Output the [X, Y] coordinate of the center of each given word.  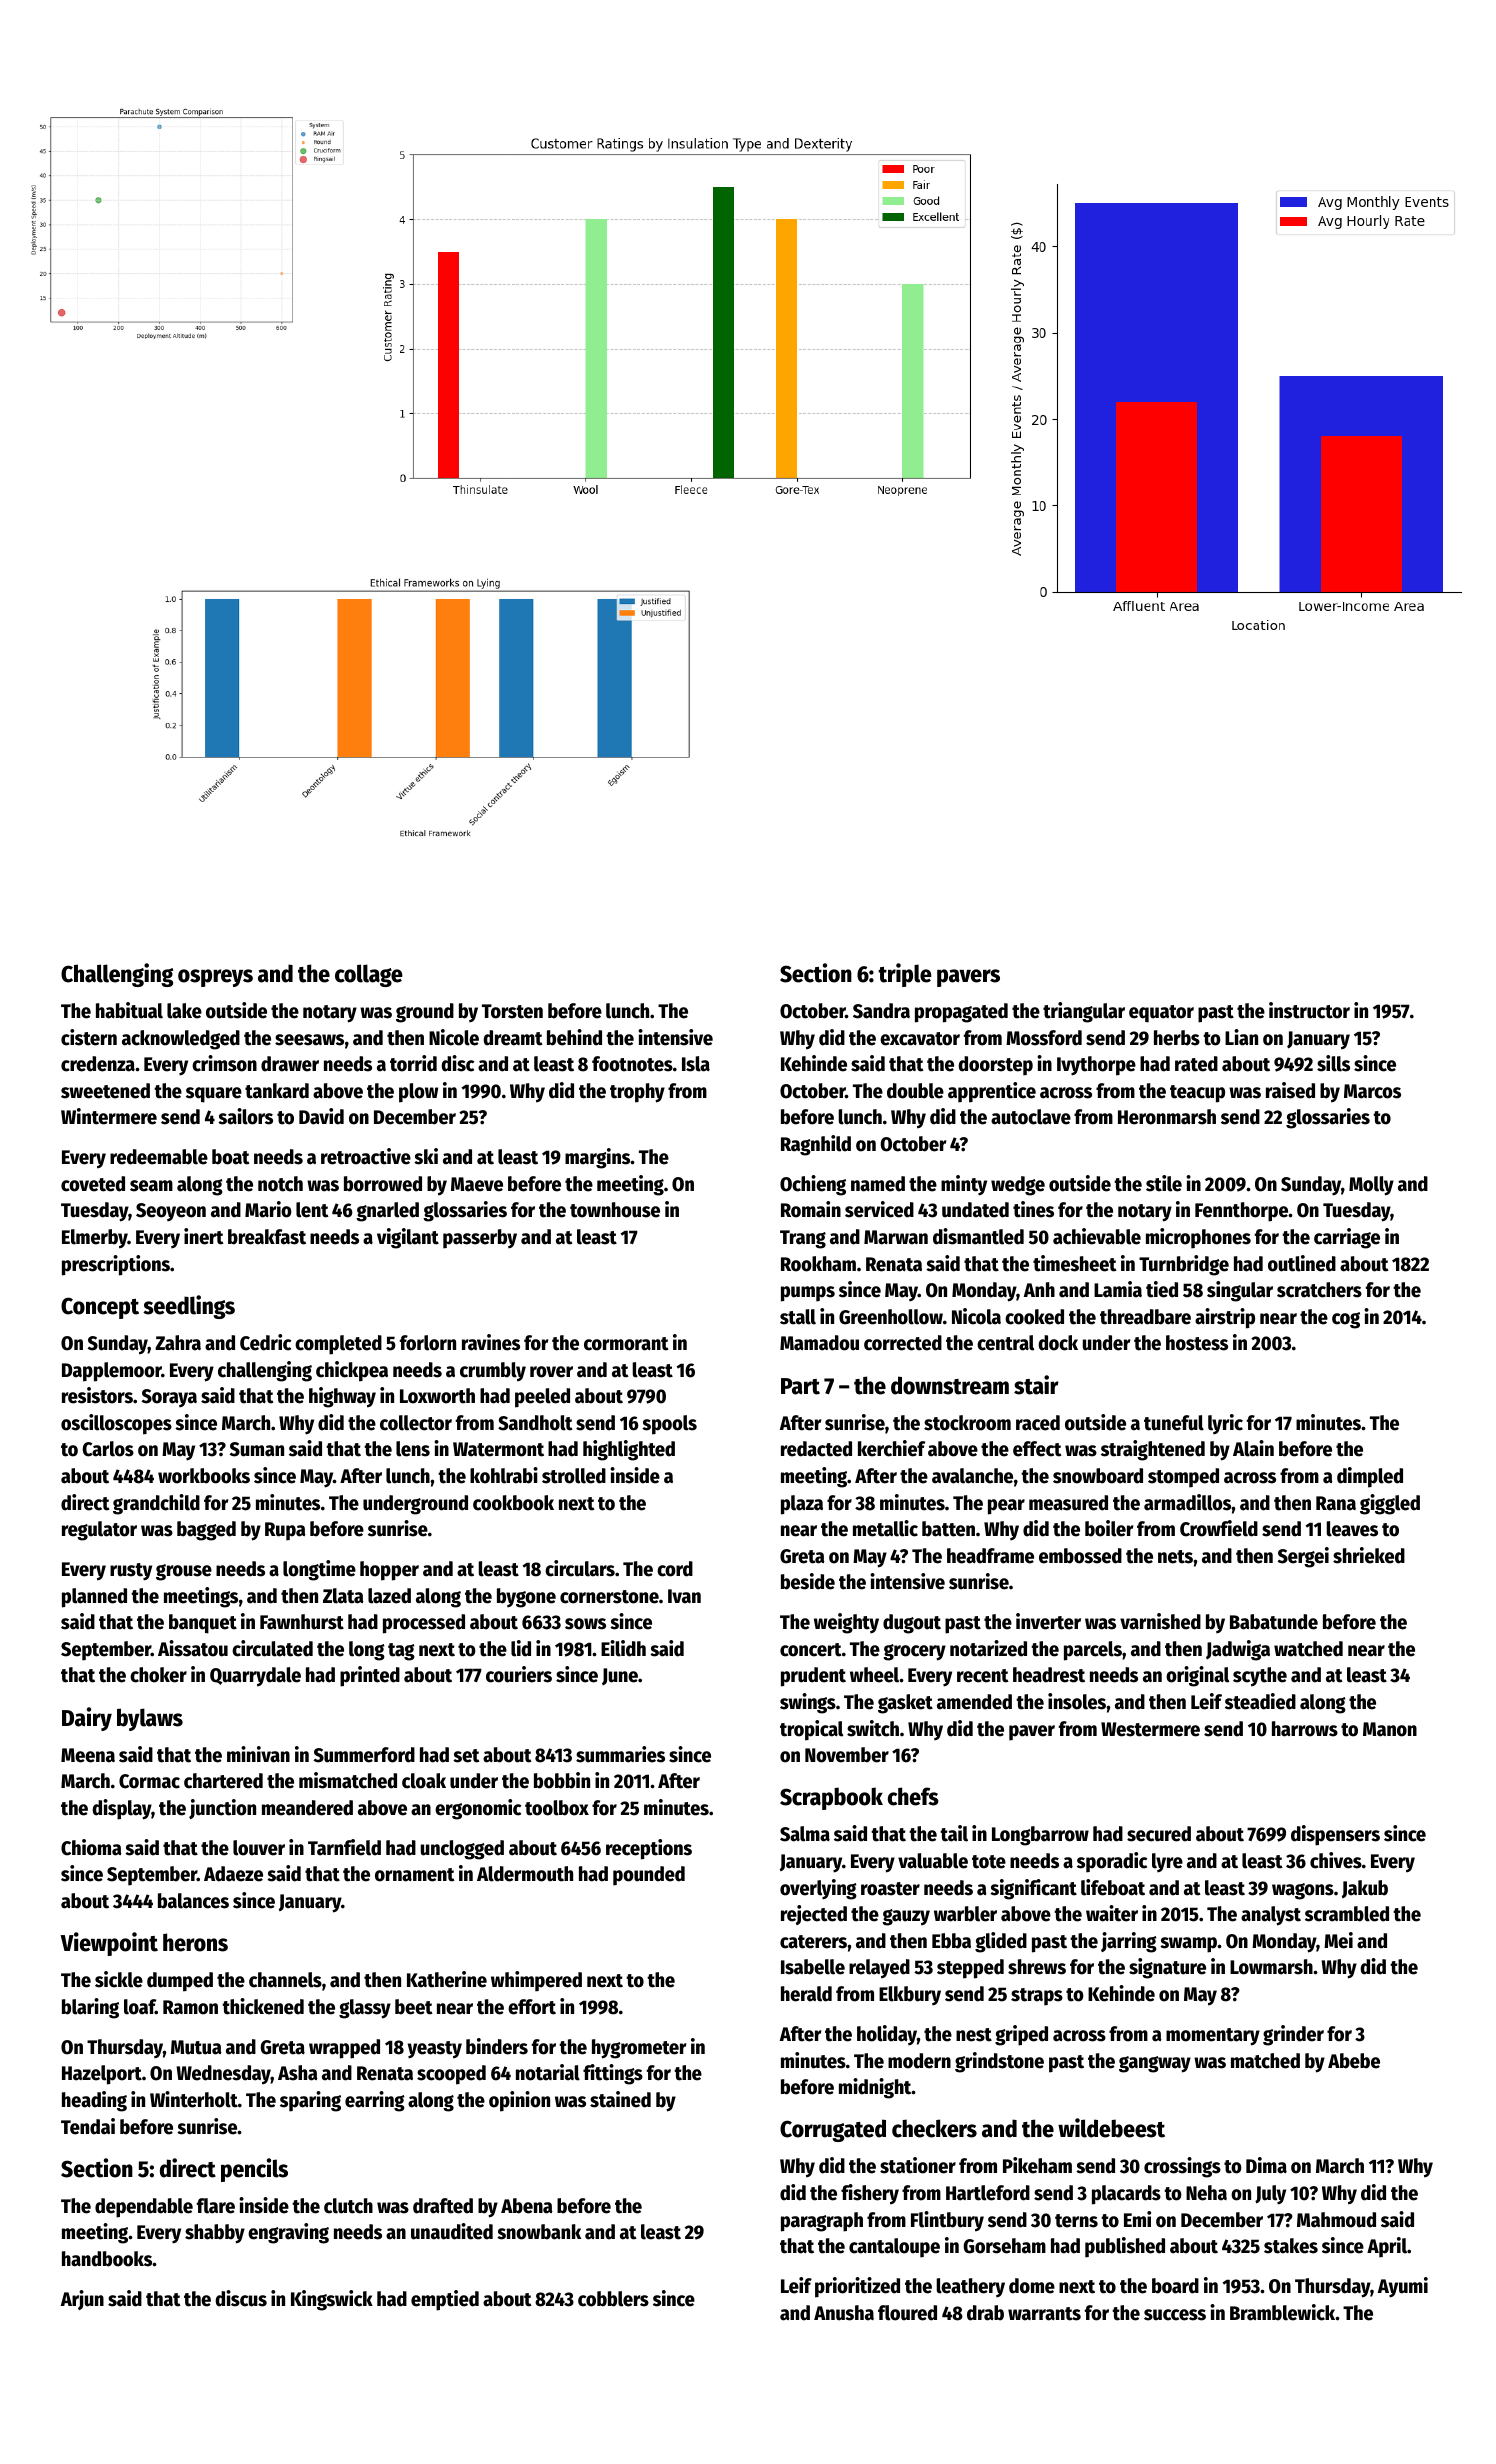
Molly [1371, 1186]
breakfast [267, 1237]
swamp [1188, 1945]
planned [94, 1598]
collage [369, 975]
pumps [808, 1294]
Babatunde [1274, 1622]
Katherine [447, 1979]
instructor [1309, 1010]
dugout [912, 1624]
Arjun [82, 2300]
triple [905, 975]
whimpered [536, 1981]
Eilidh [623, 1648]
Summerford [364, 1755]
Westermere [1150, 1729]
